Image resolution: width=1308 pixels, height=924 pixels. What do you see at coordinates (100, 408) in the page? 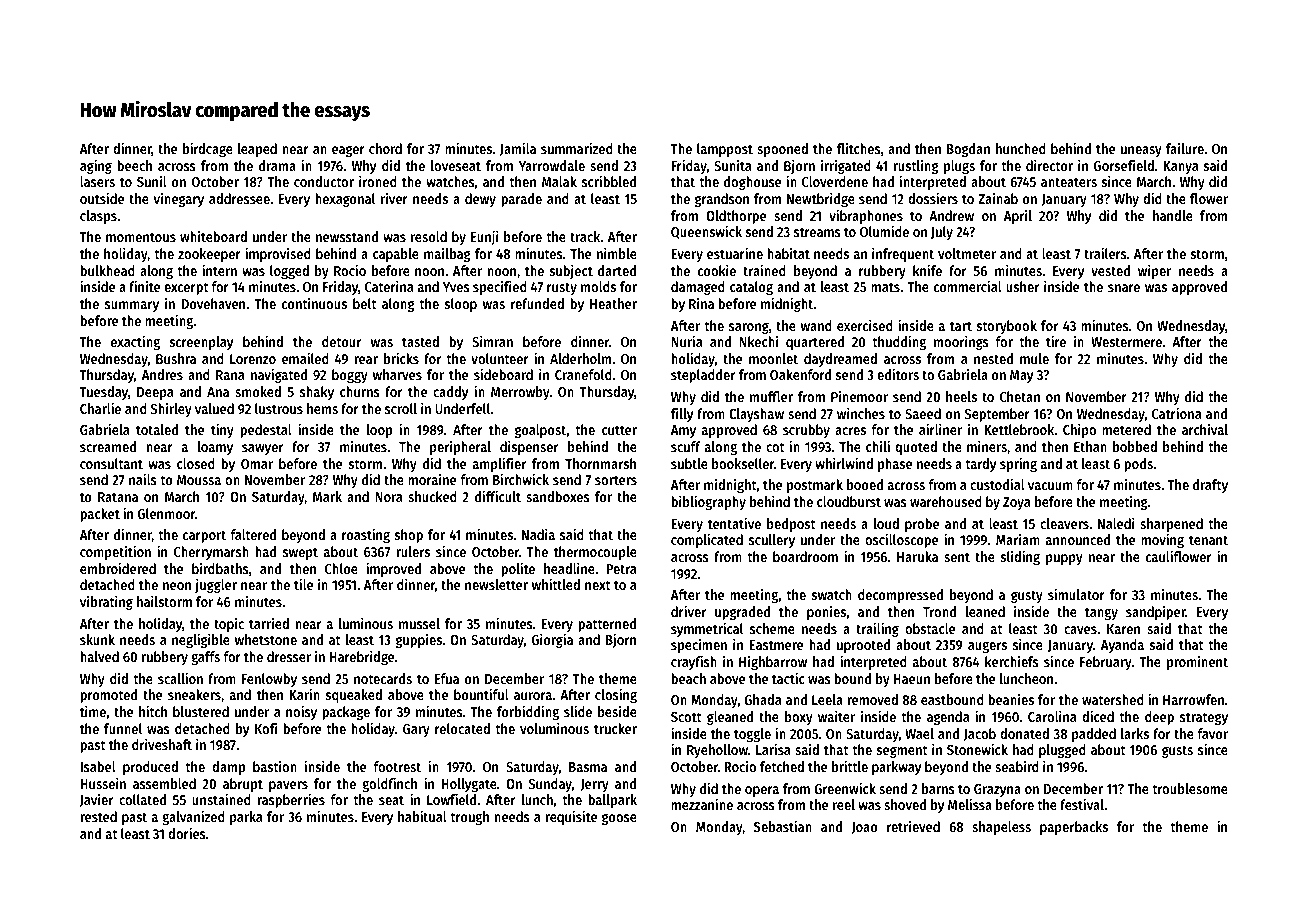
I see `Charlie` at bounding box center [100, 408].
